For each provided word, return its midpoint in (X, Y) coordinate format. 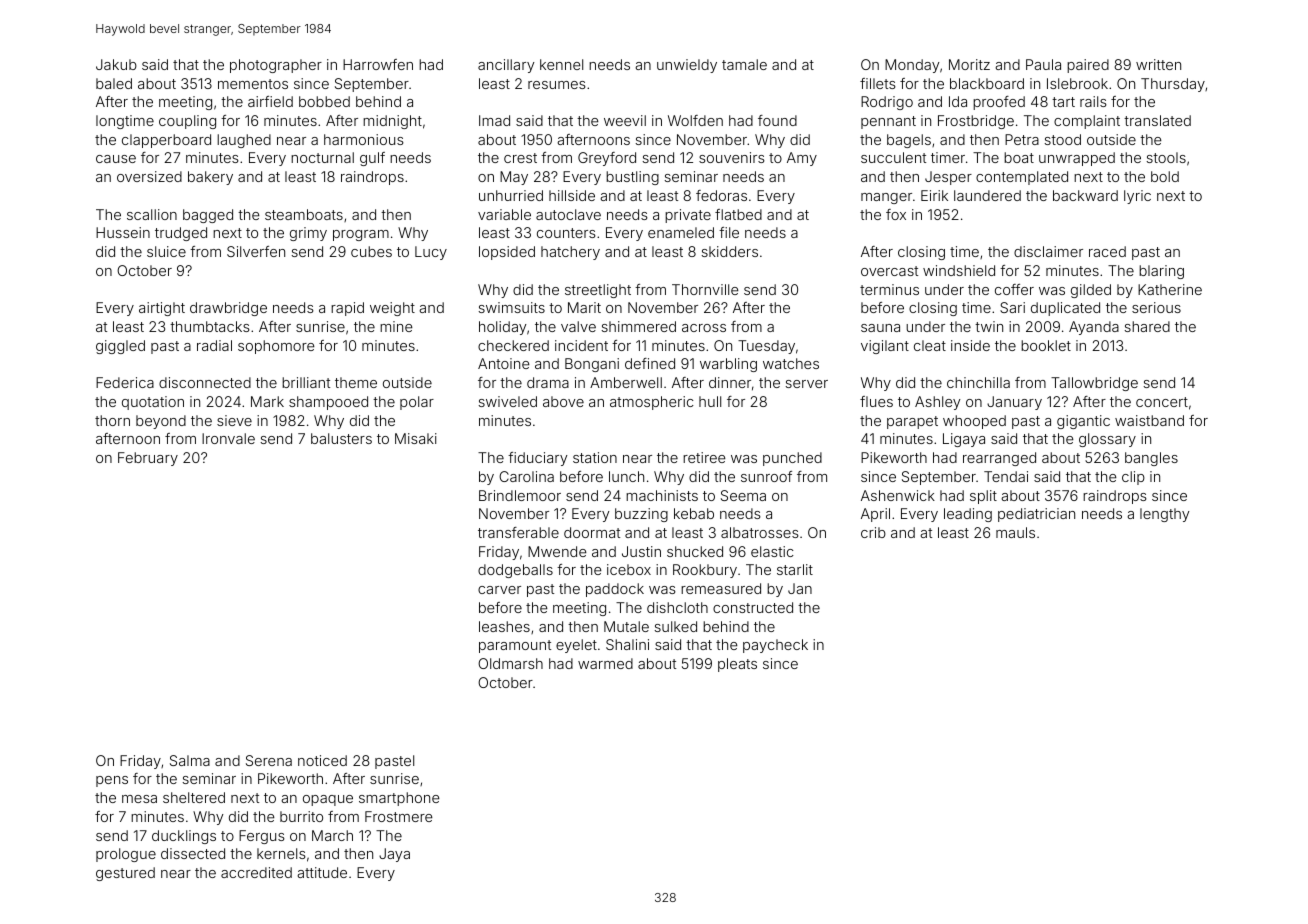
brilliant (306, 382)
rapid (347, 309)
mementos (253, 84)
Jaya (394, 855)
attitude (322, 872)
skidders (729, 251)
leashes (504, 626)
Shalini (627, 644)
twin (989, 326)
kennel (561, 64)
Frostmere (399, 816)
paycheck (775, 646)
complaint (1087, 122)
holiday (503, 328)
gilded (1091, 291)
